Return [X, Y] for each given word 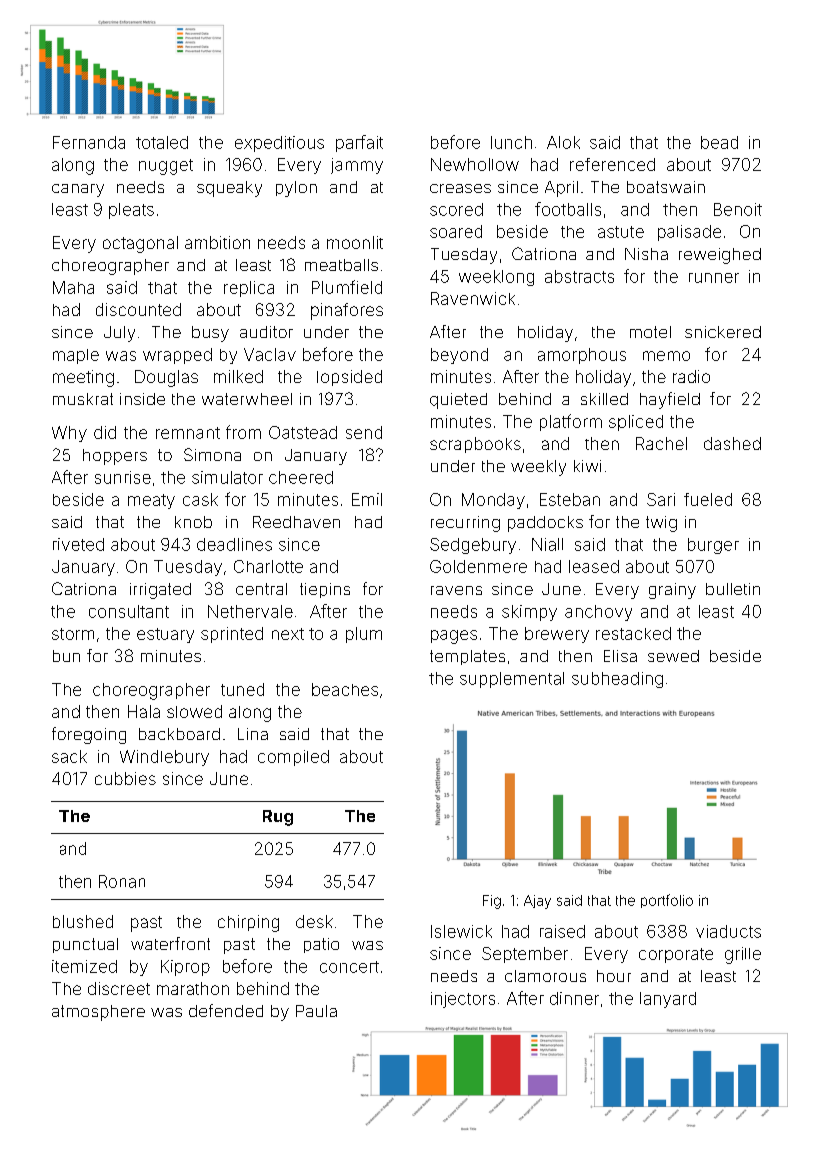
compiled [293, 758]
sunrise [123, 477]
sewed [673, 656]
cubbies [125, 778]
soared [456, 231]
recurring [465, 524]
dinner [574, 998]
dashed [732, 443]
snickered [723, 332]
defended [226, 1010]
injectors [463, 1000]
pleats [131, 211]
